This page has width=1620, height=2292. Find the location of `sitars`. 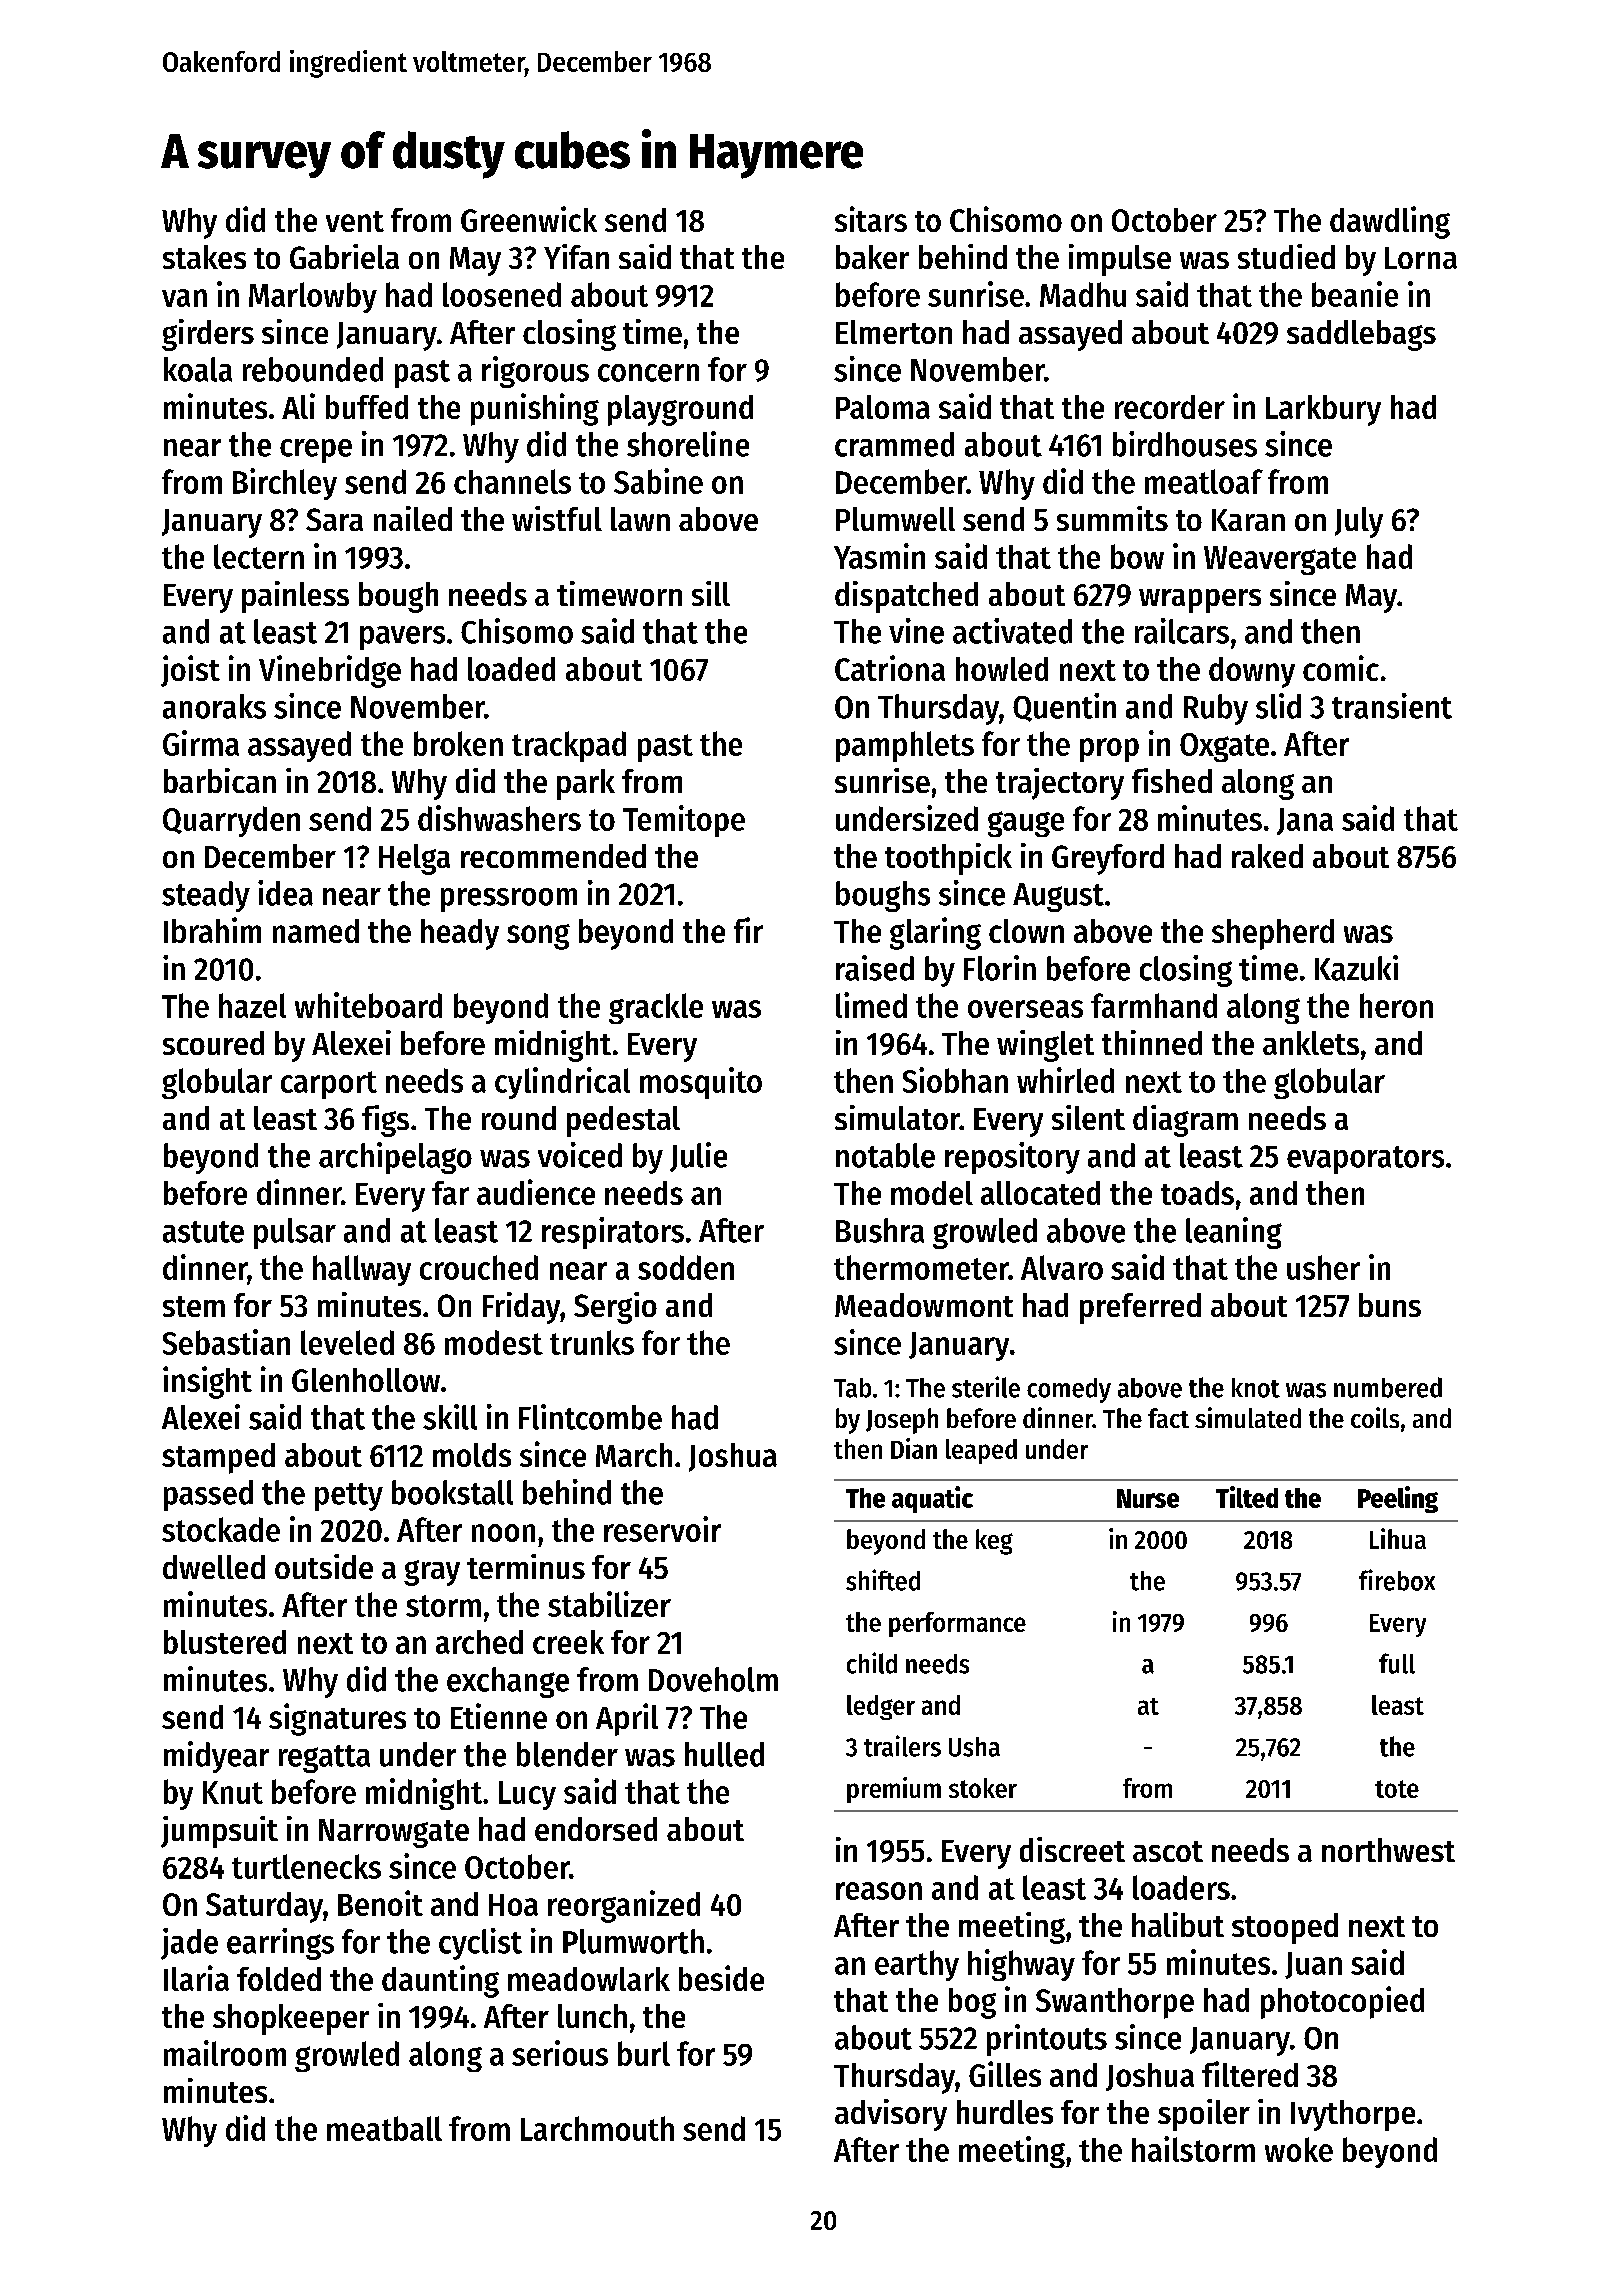

sitars is located at coordinates (871, 219).
